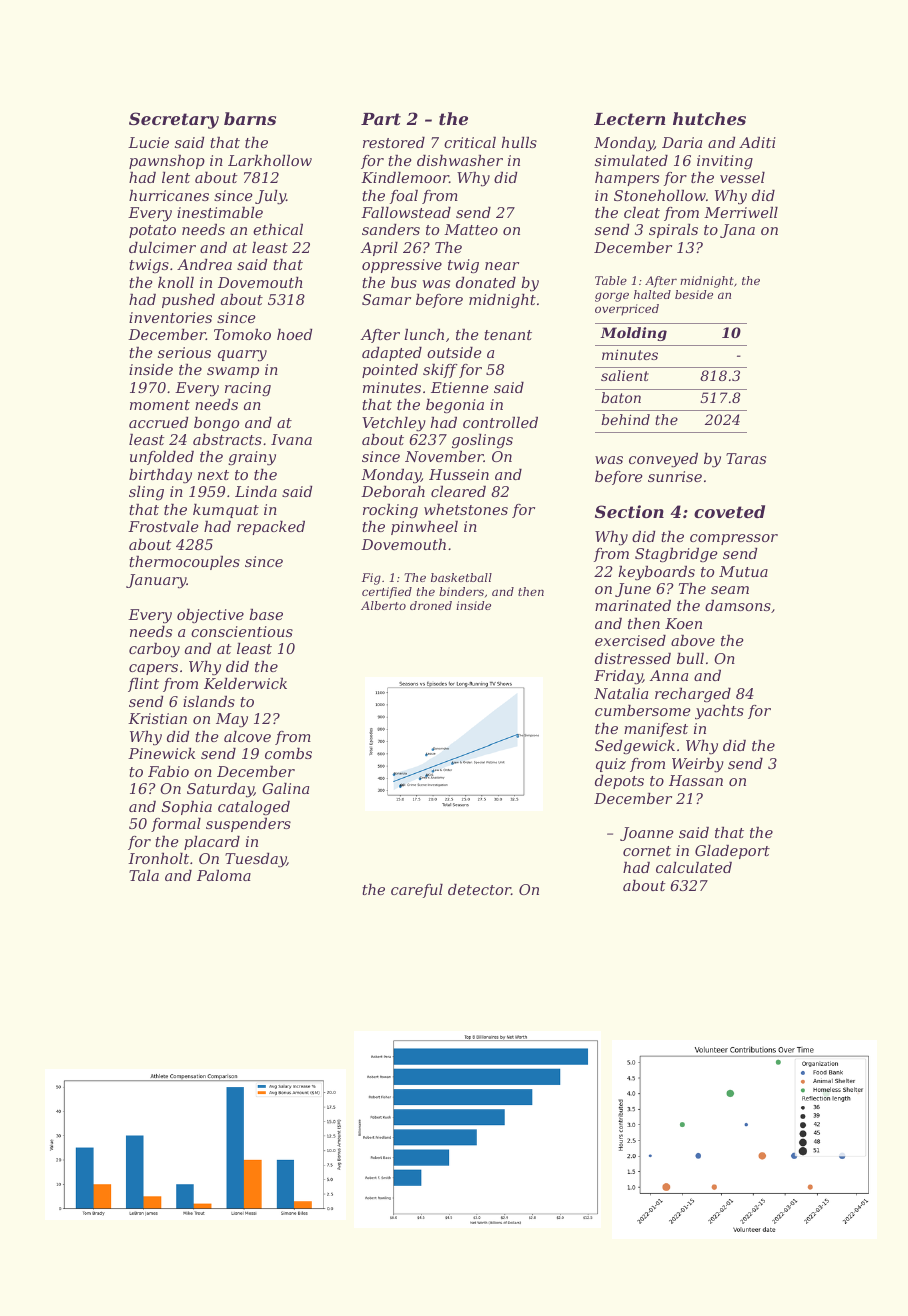 This document has width=908, height=1316. I want to click on begonia, so click(455, 406).
